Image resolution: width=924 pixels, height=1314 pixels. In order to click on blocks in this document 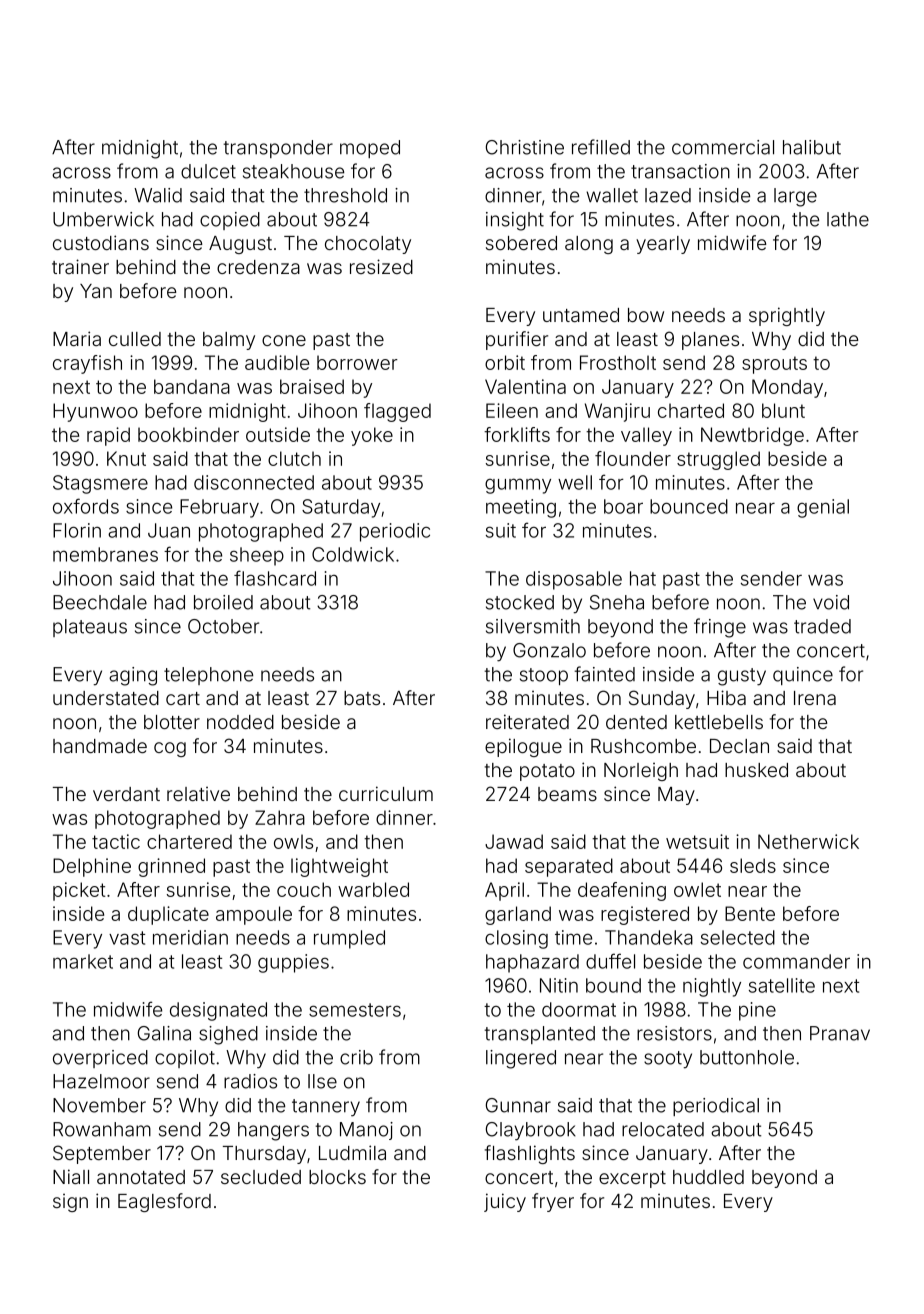, I will do `click(337, 1177)`.
